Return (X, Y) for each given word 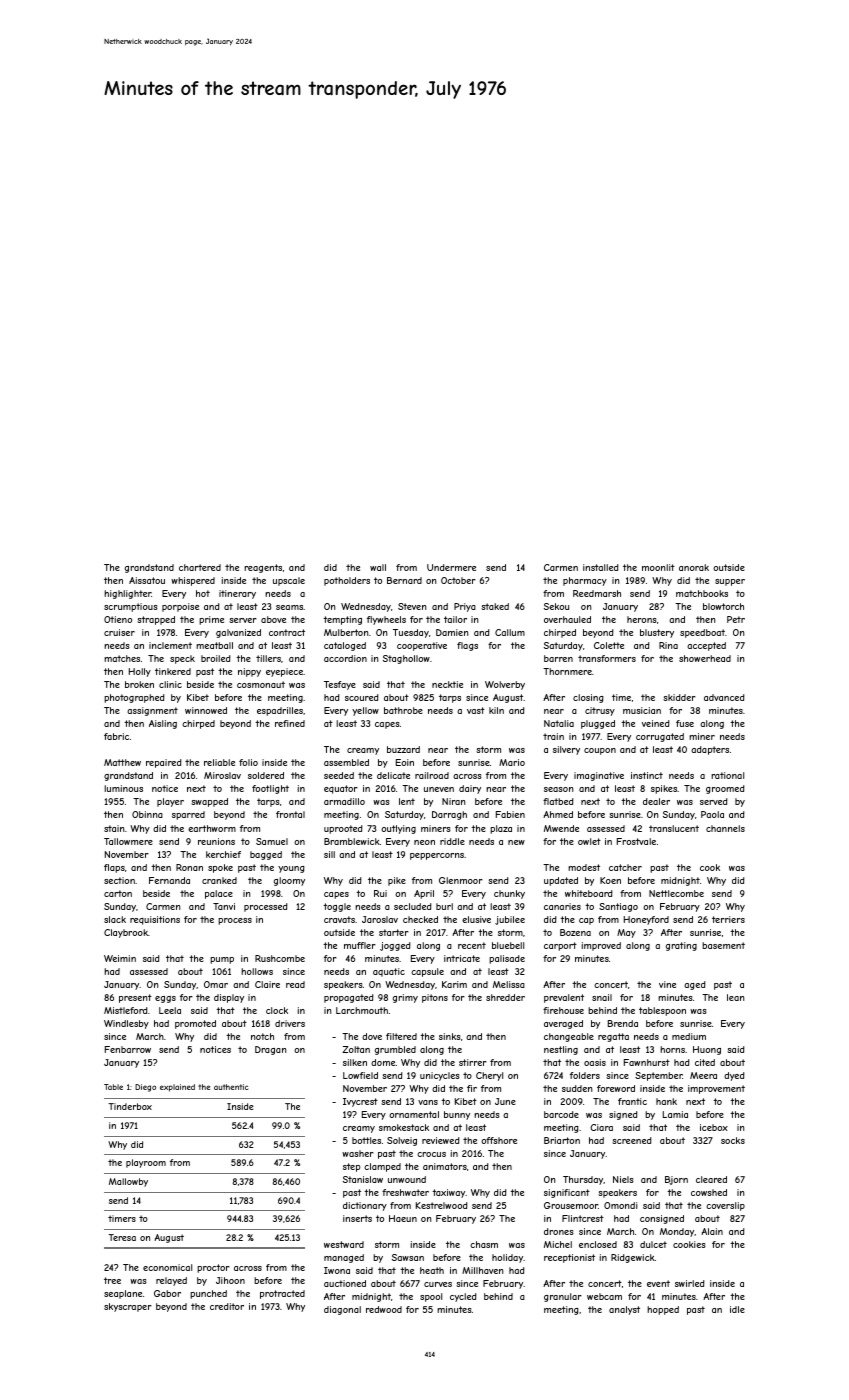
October (458, 580)
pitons (435, 998)
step (351, 1167)
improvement (716, 1089)
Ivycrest (360, 1102)
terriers (728, 919)
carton (118, 893)
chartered (200, 567)
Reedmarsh (597, 593)
